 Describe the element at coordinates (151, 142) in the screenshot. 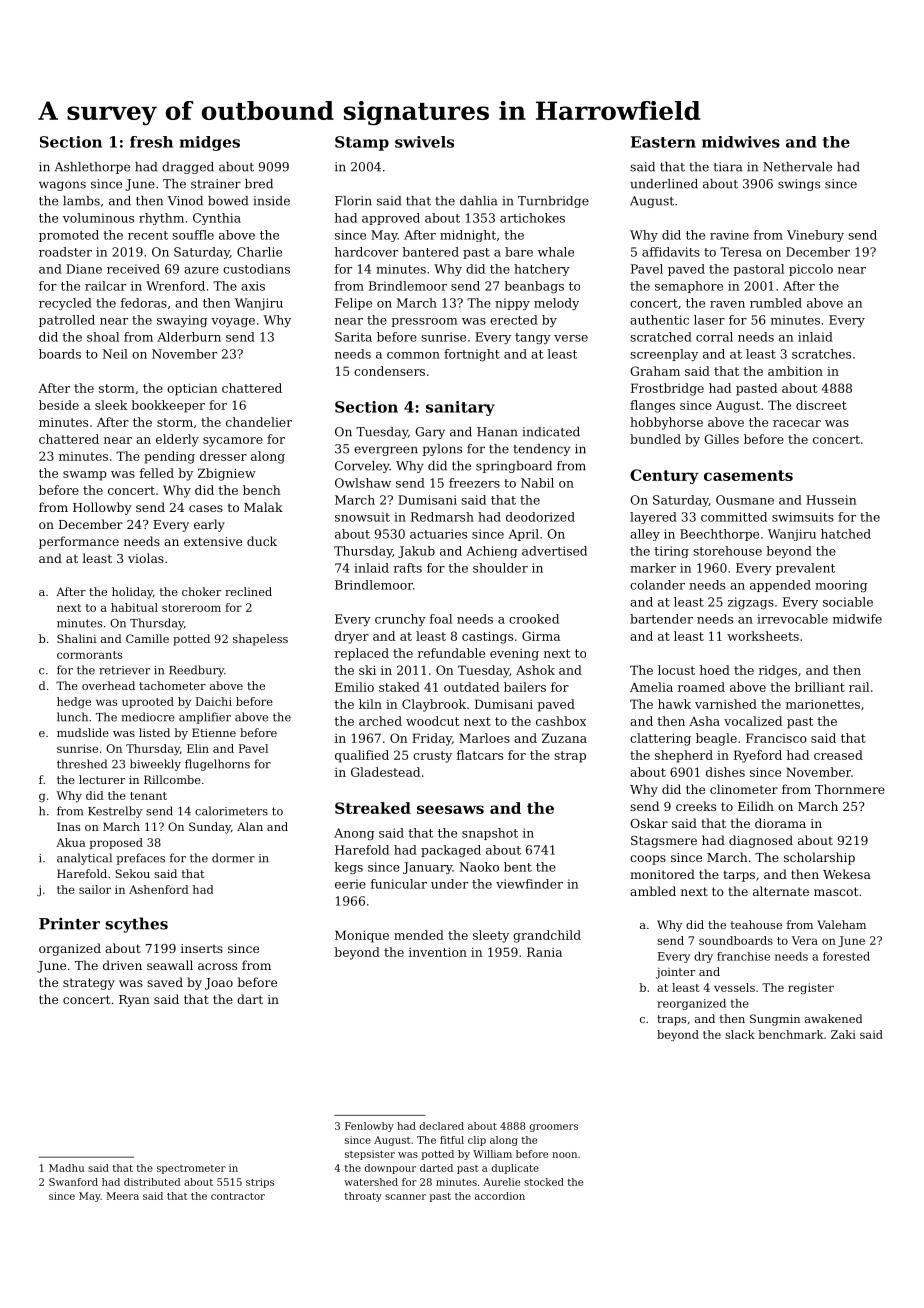

I see `fresh` at that location.
